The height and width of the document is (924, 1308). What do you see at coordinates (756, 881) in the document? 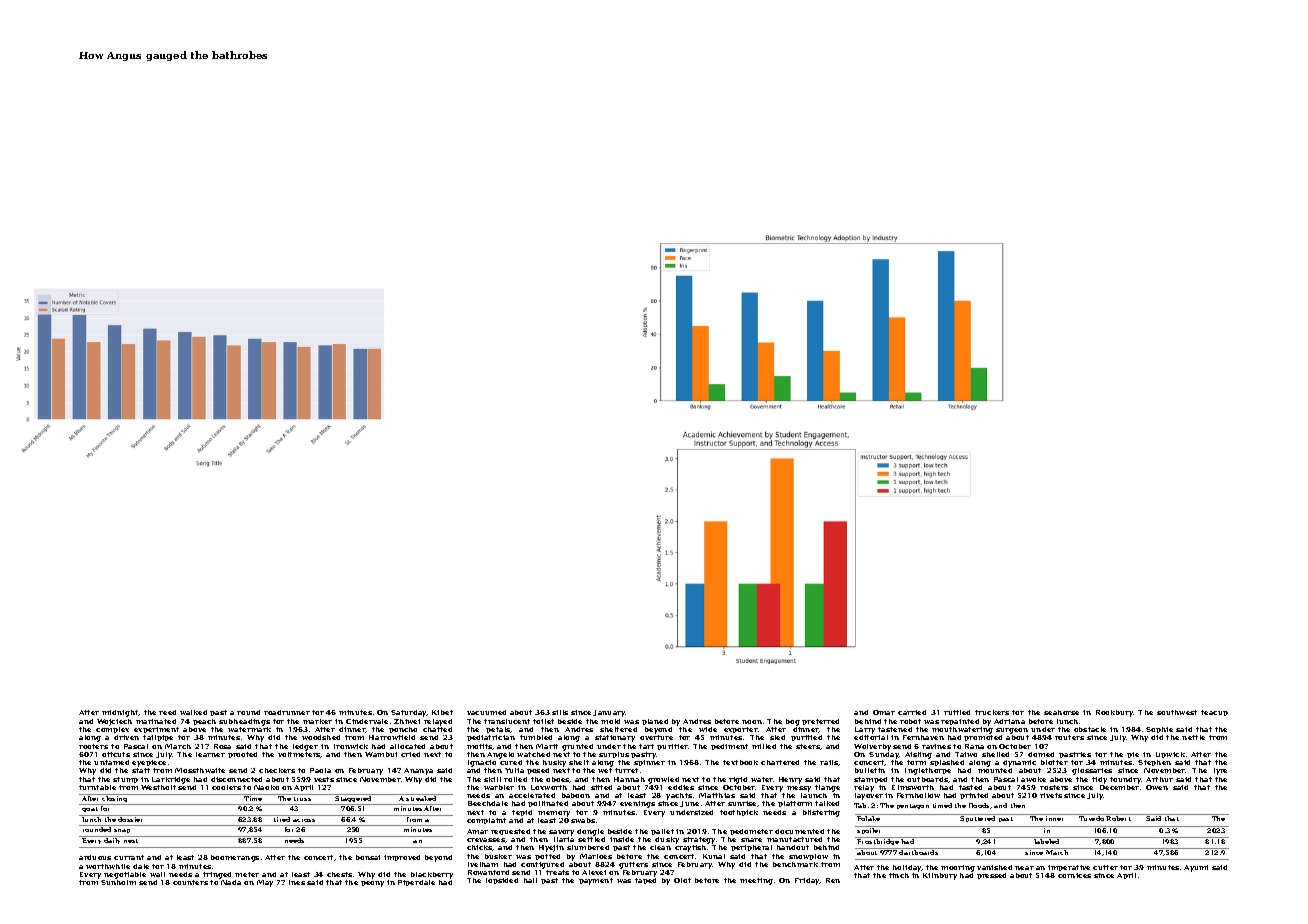
I see `meeting` at bounding box center [756, 881].
